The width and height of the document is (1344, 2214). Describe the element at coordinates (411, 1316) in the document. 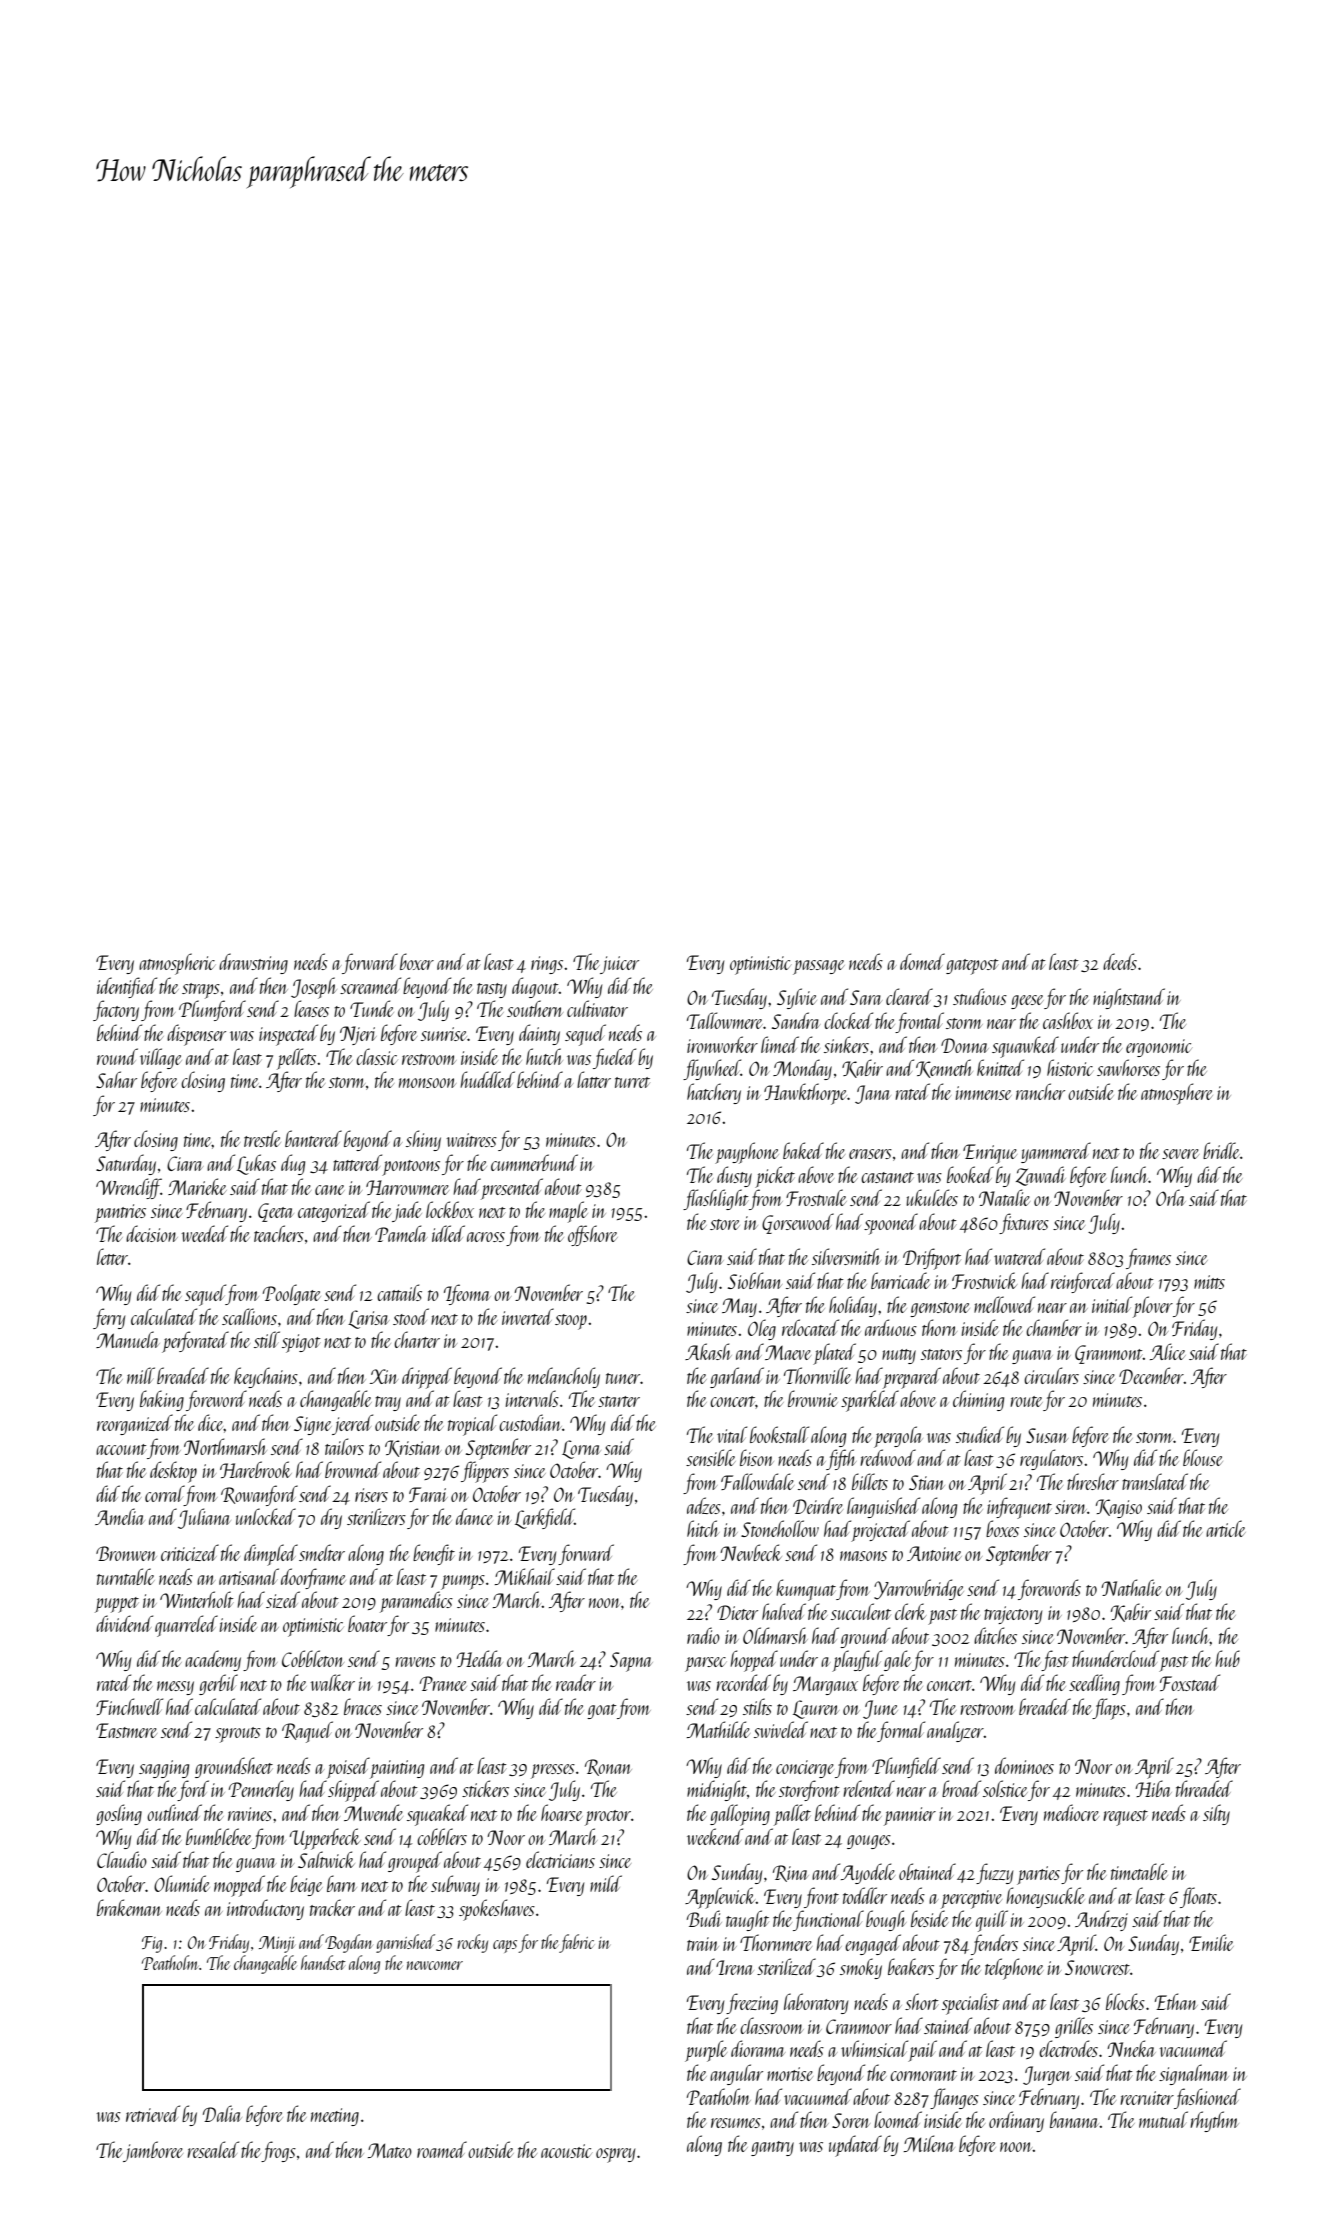

I see `stood` at that location.
